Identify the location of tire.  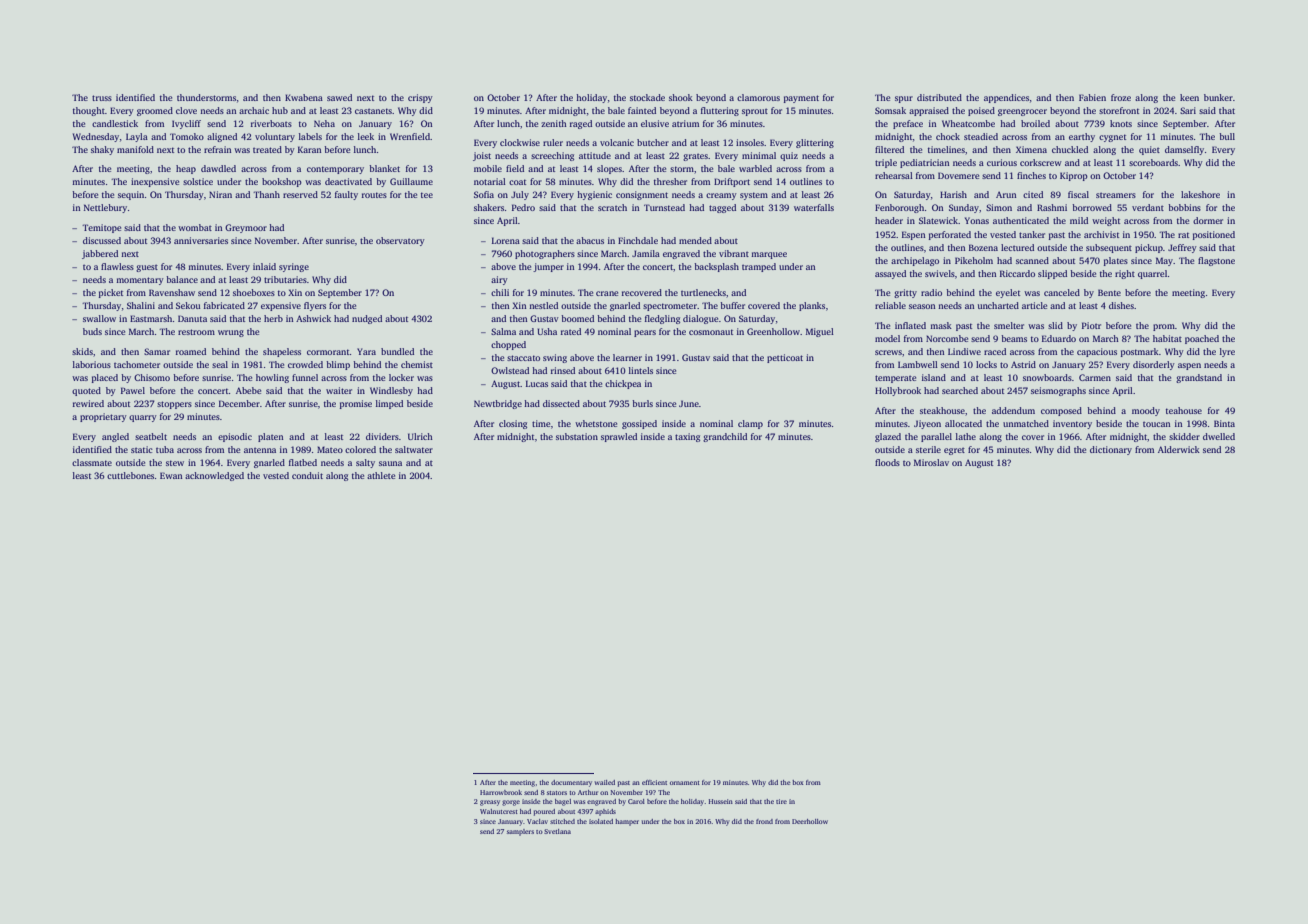
(781, 801).
